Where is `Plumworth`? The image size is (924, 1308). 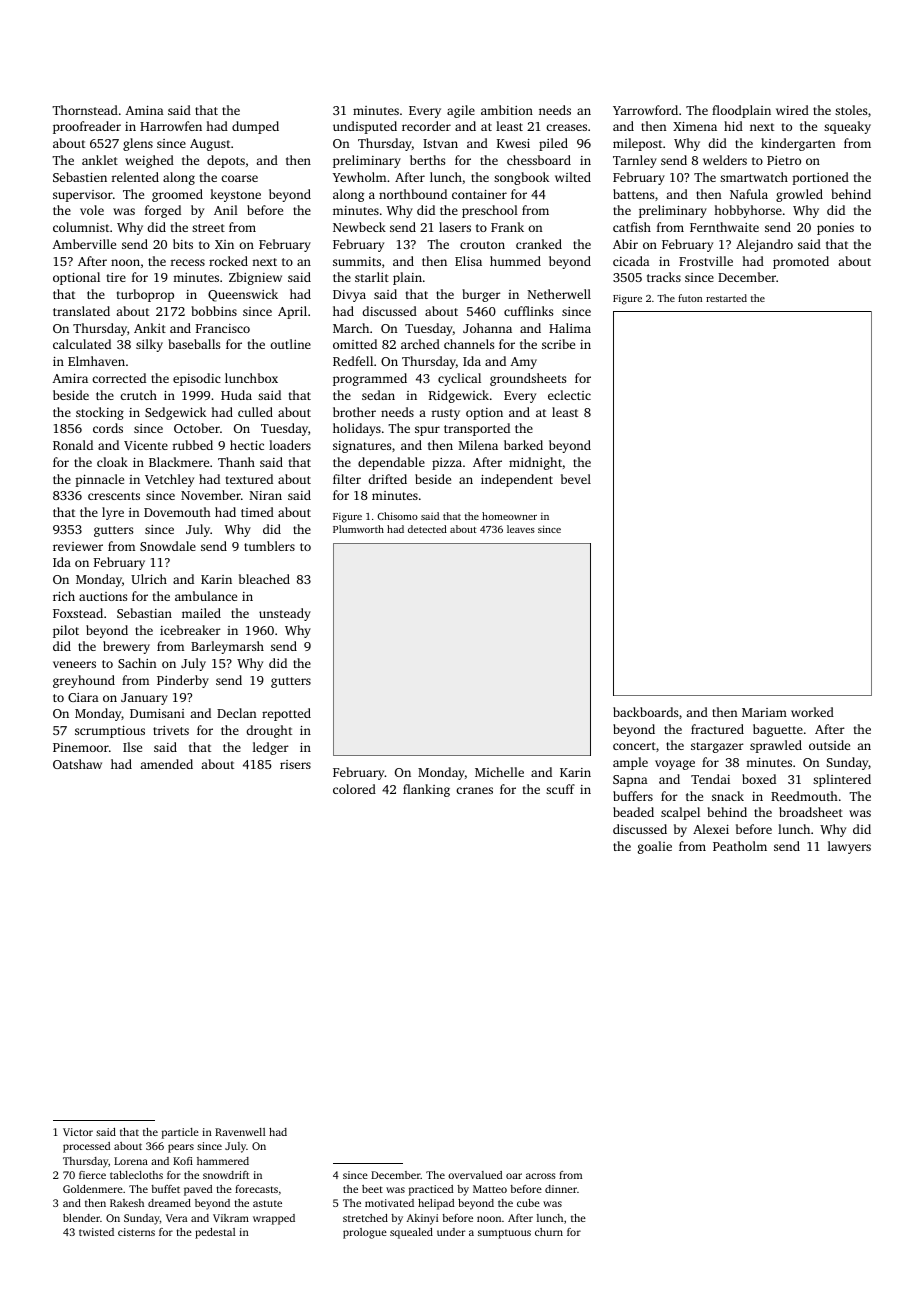 Plumworth is located at coordinates (358, 529).
